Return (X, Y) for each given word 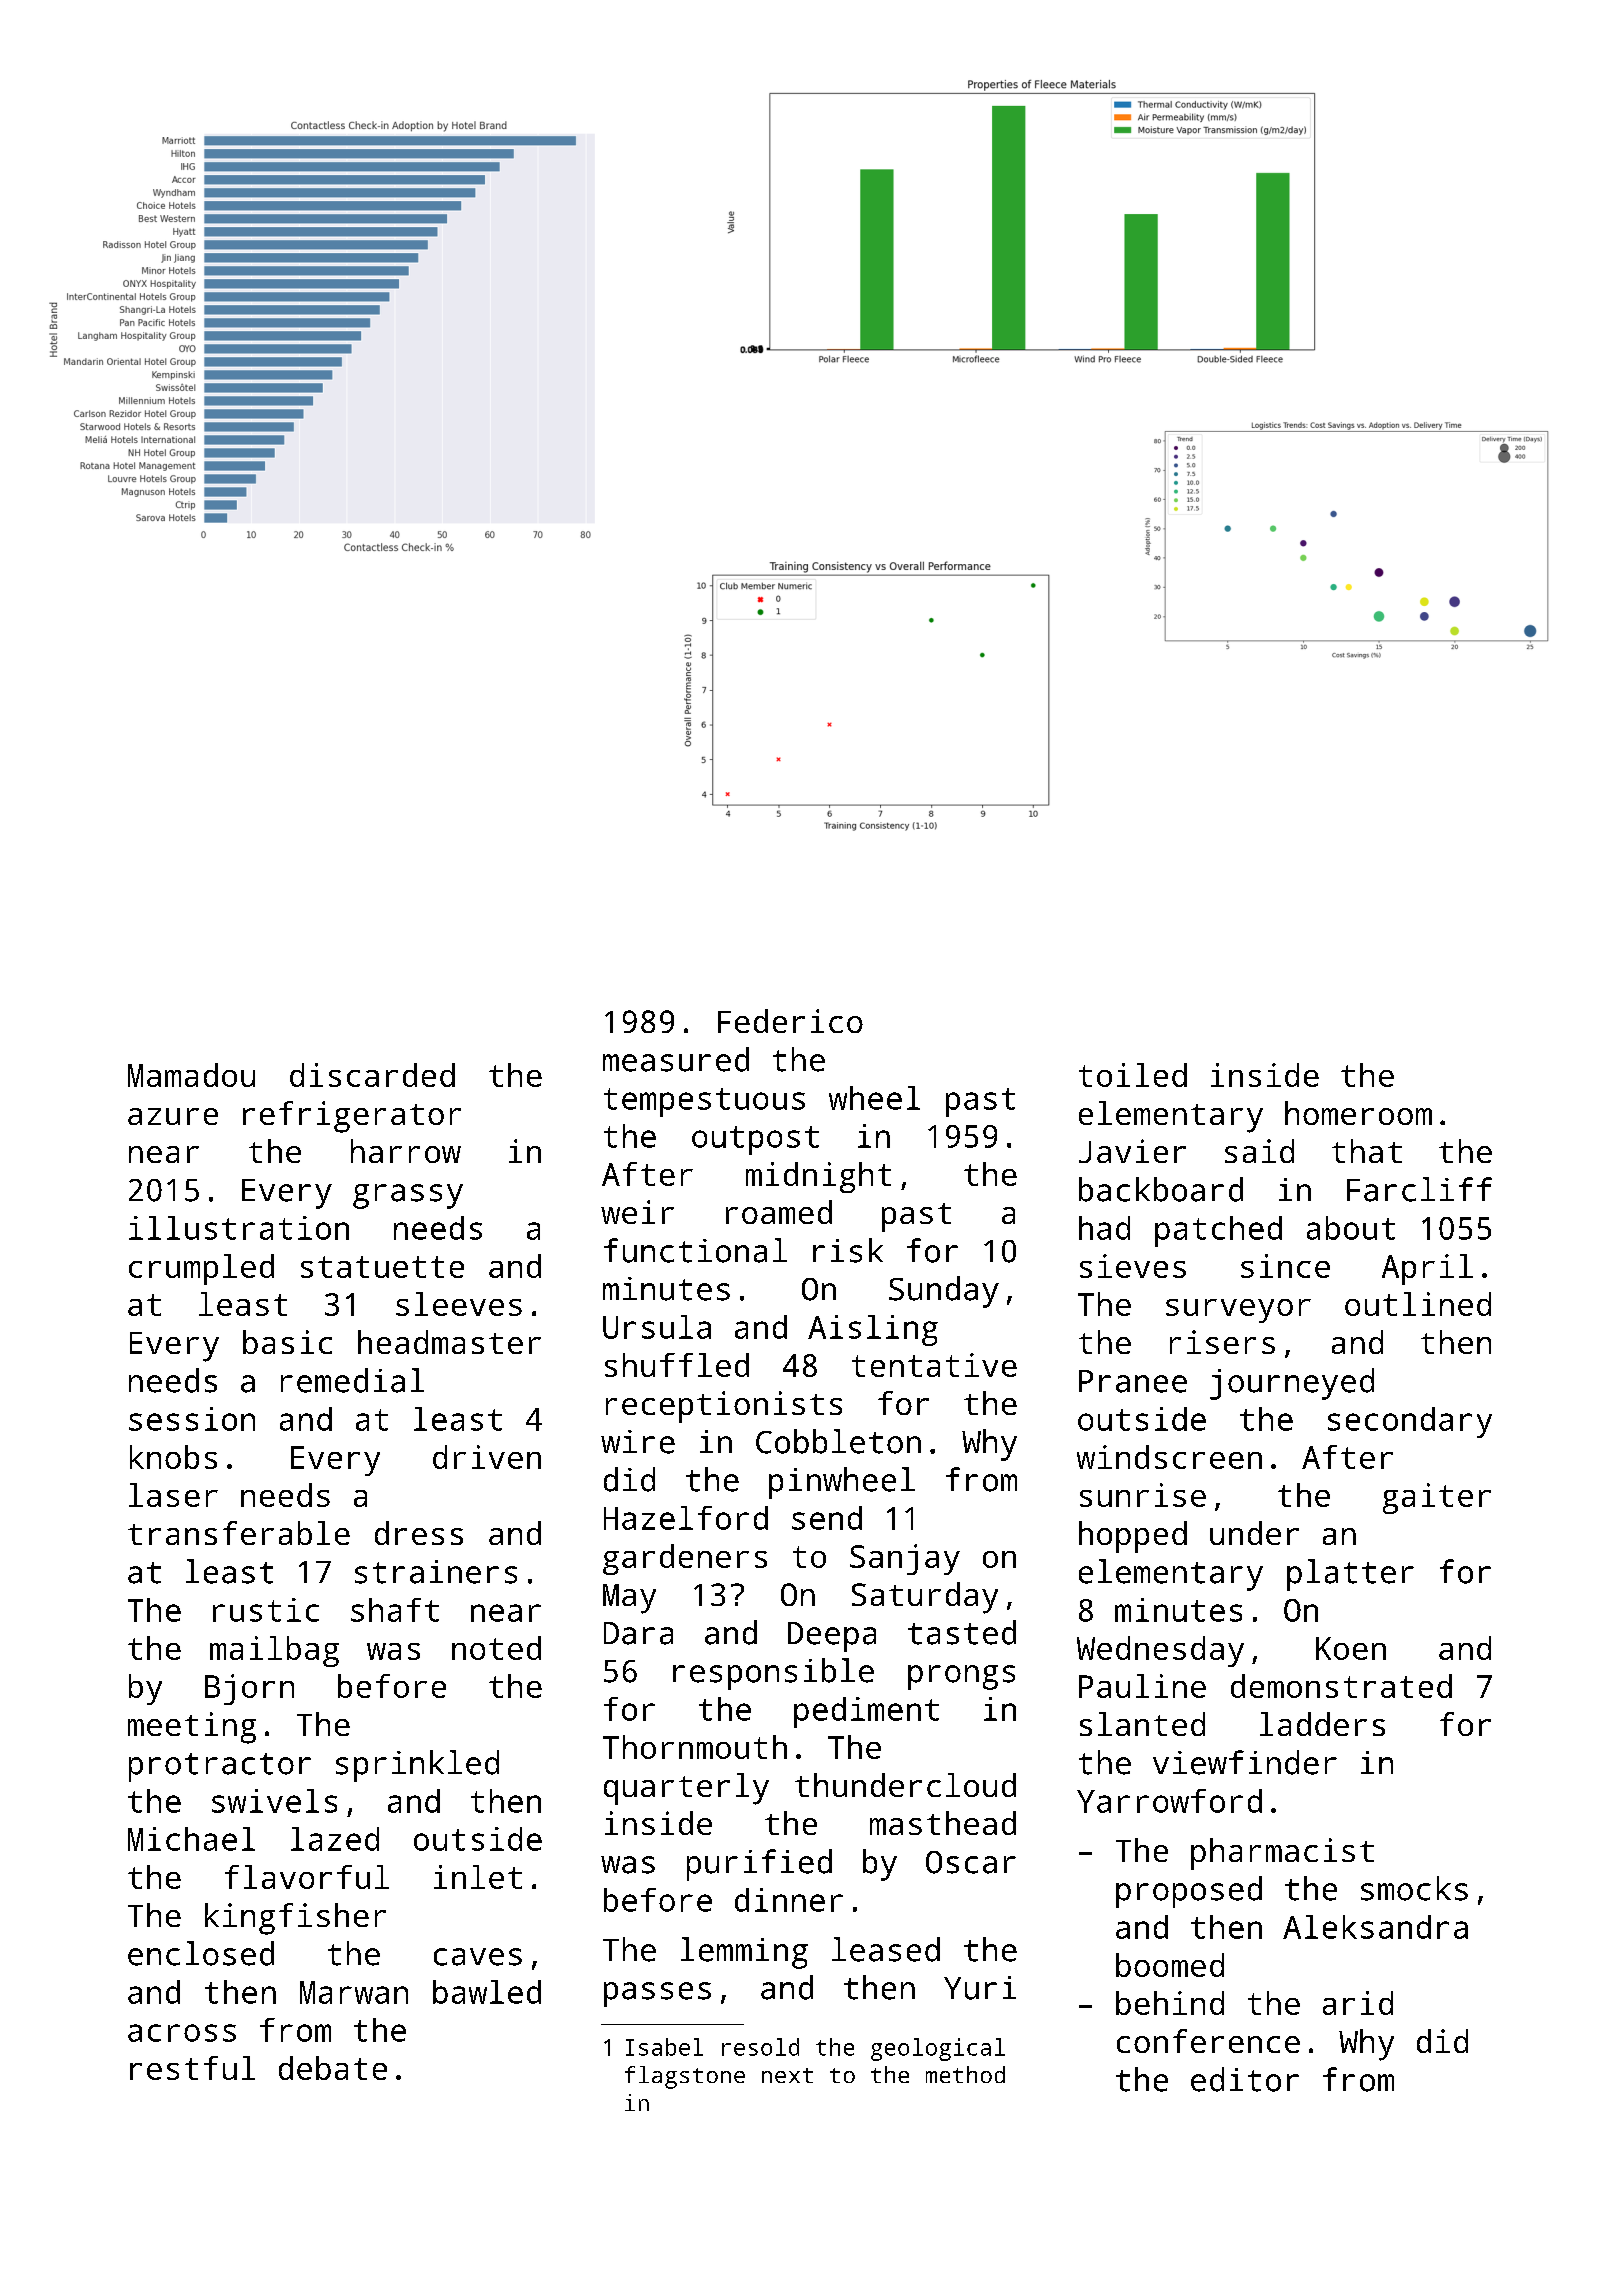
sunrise (1143, 1495)
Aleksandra (1375, 1927)
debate (333, 2068)
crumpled (201, 1269)
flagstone (685, 2077)
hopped (1133, 1537)
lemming (744, 1953)
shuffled (677, 1365)
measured (676, 1059)
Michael (191, 1839)
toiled (1133, 1075)
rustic (266, 1610)
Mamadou (191, 1075)
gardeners (685, 1559)
